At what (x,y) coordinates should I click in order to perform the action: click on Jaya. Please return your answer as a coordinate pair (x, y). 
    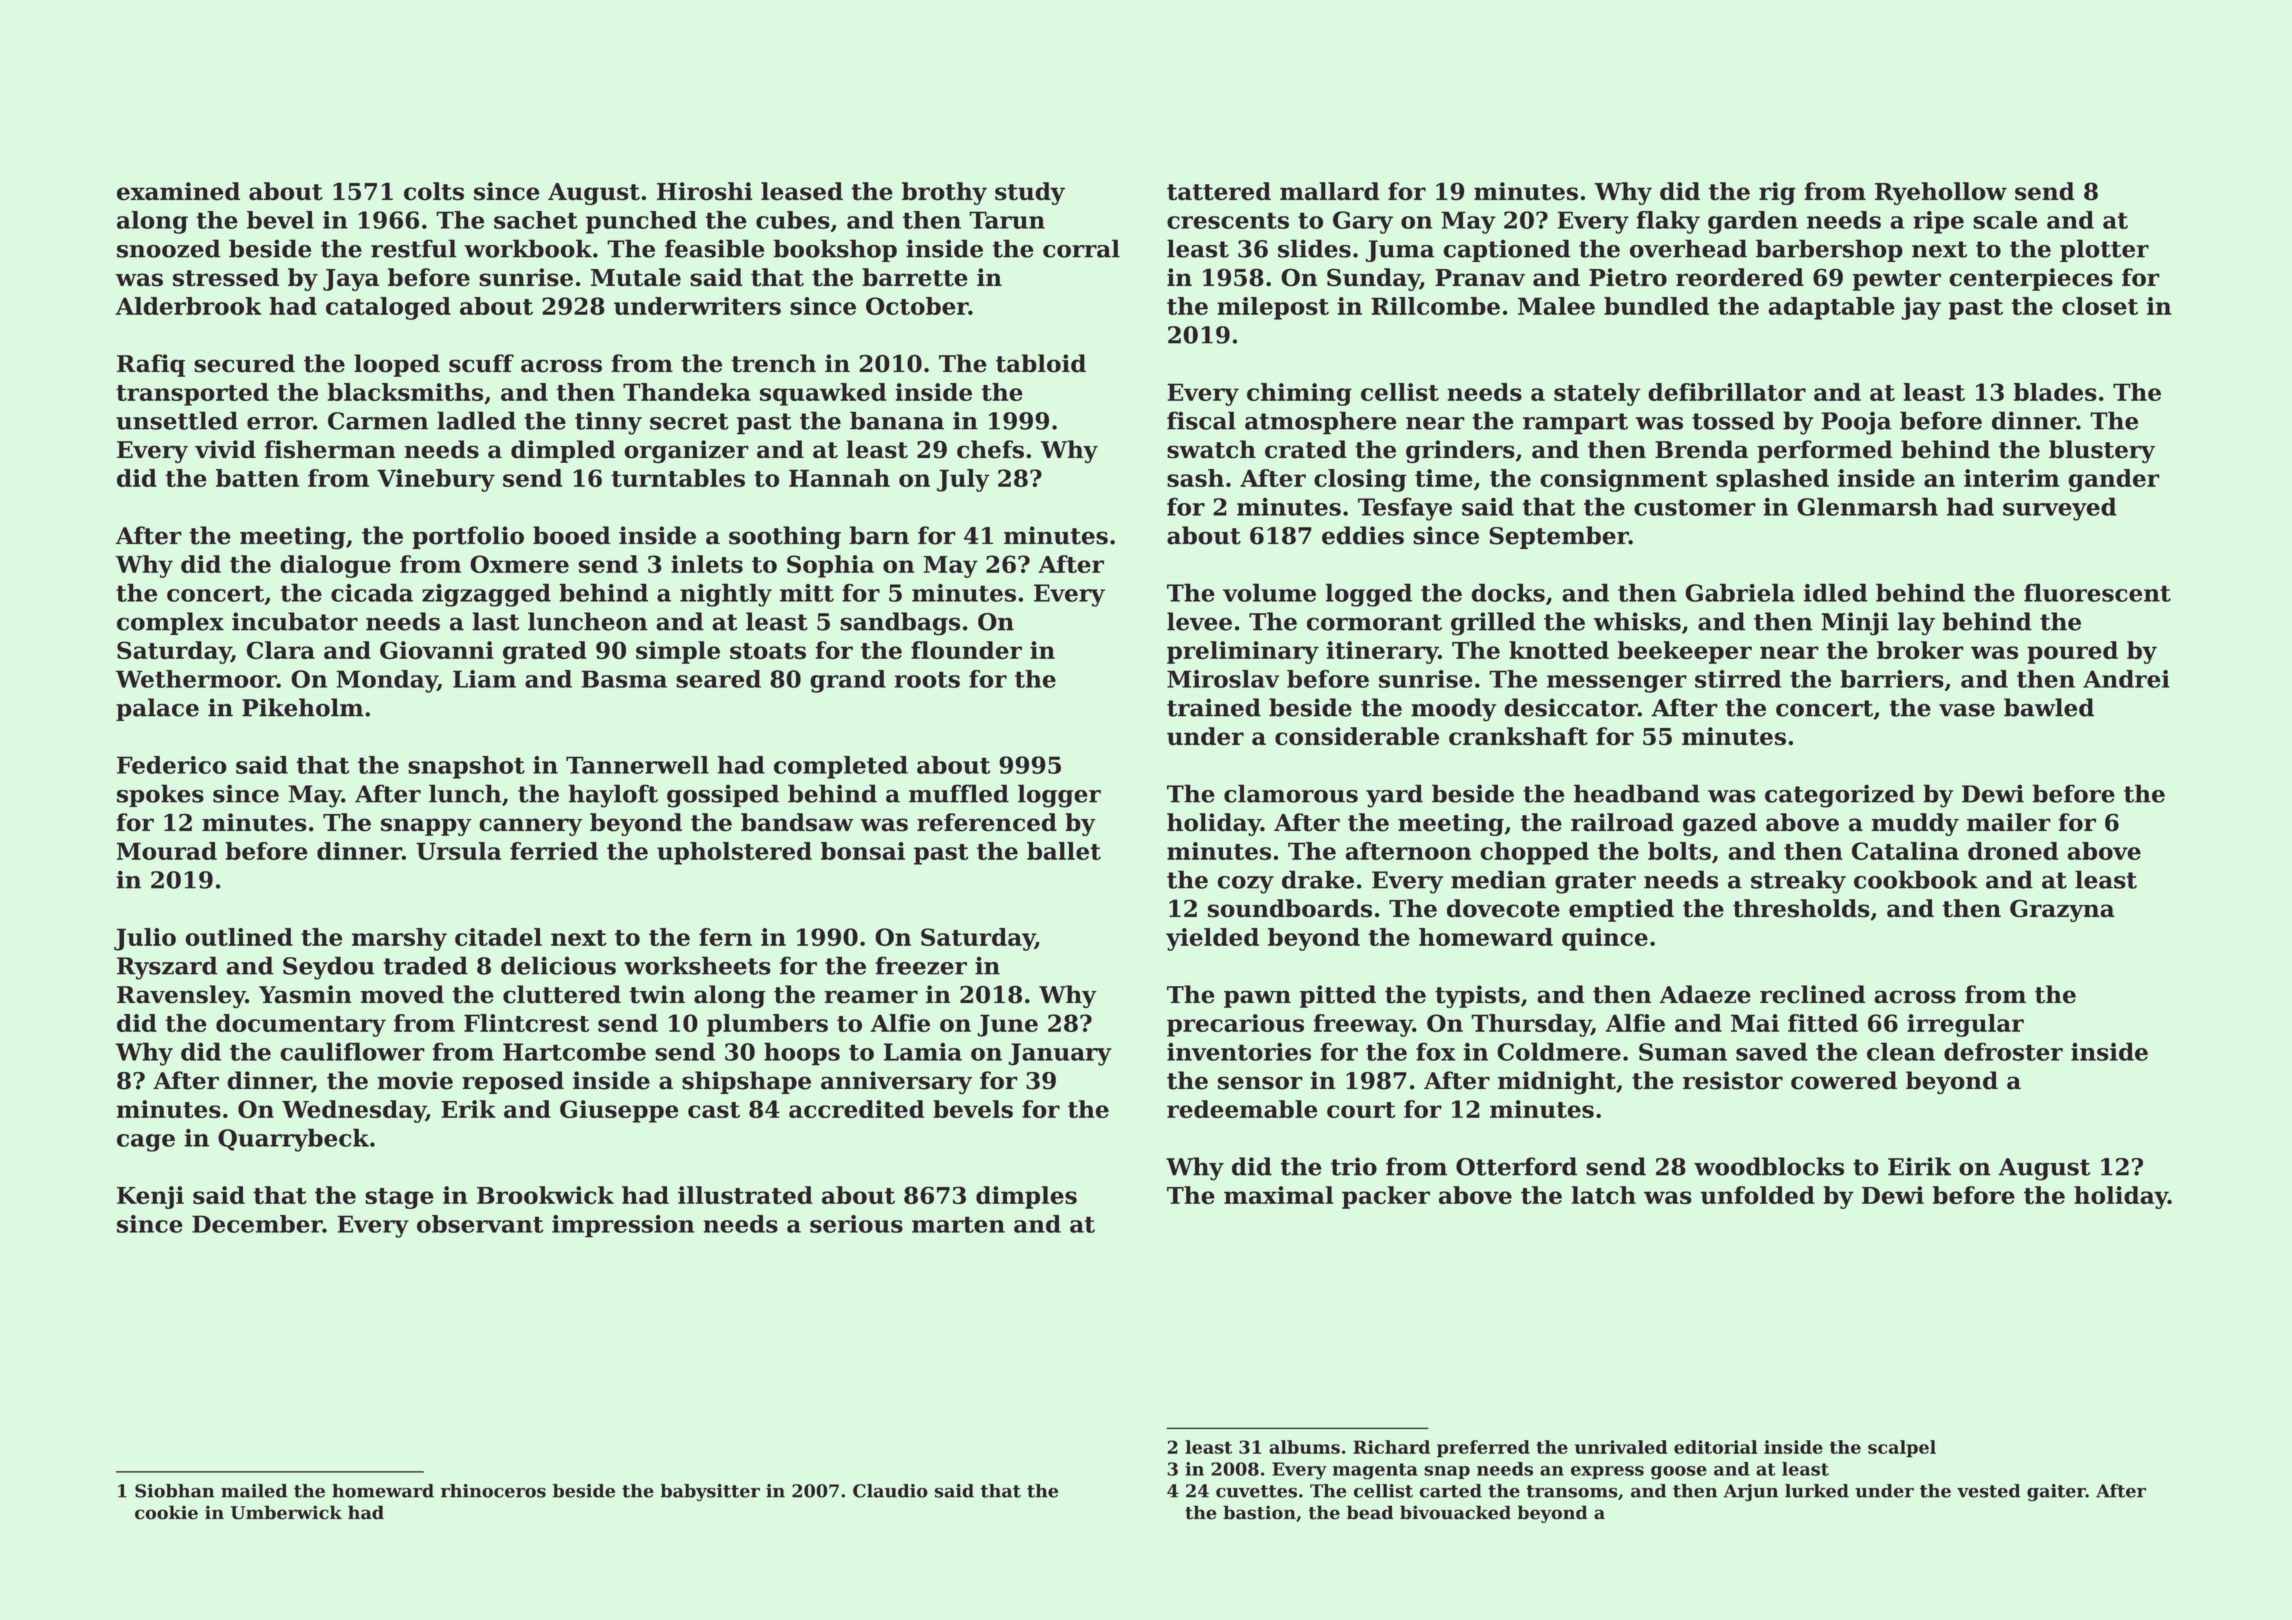
    Looking at the image, I should click on (351, 280).
